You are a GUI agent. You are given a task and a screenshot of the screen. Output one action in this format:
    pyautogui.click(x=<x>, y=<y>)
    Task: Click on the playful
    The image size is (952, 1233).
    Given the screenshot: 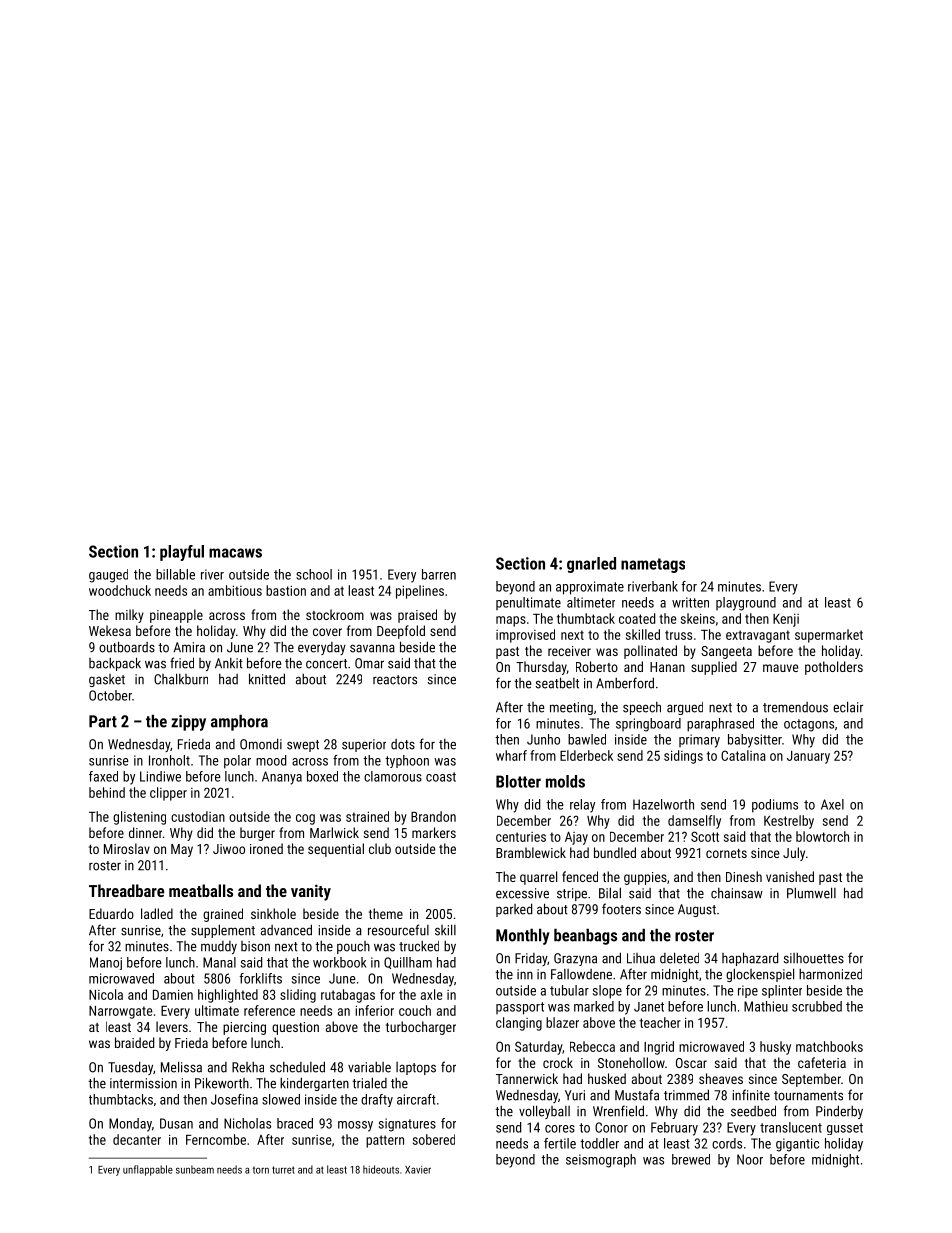 What is the action you would take?
    pyautogui.click(x=182, y=553)
